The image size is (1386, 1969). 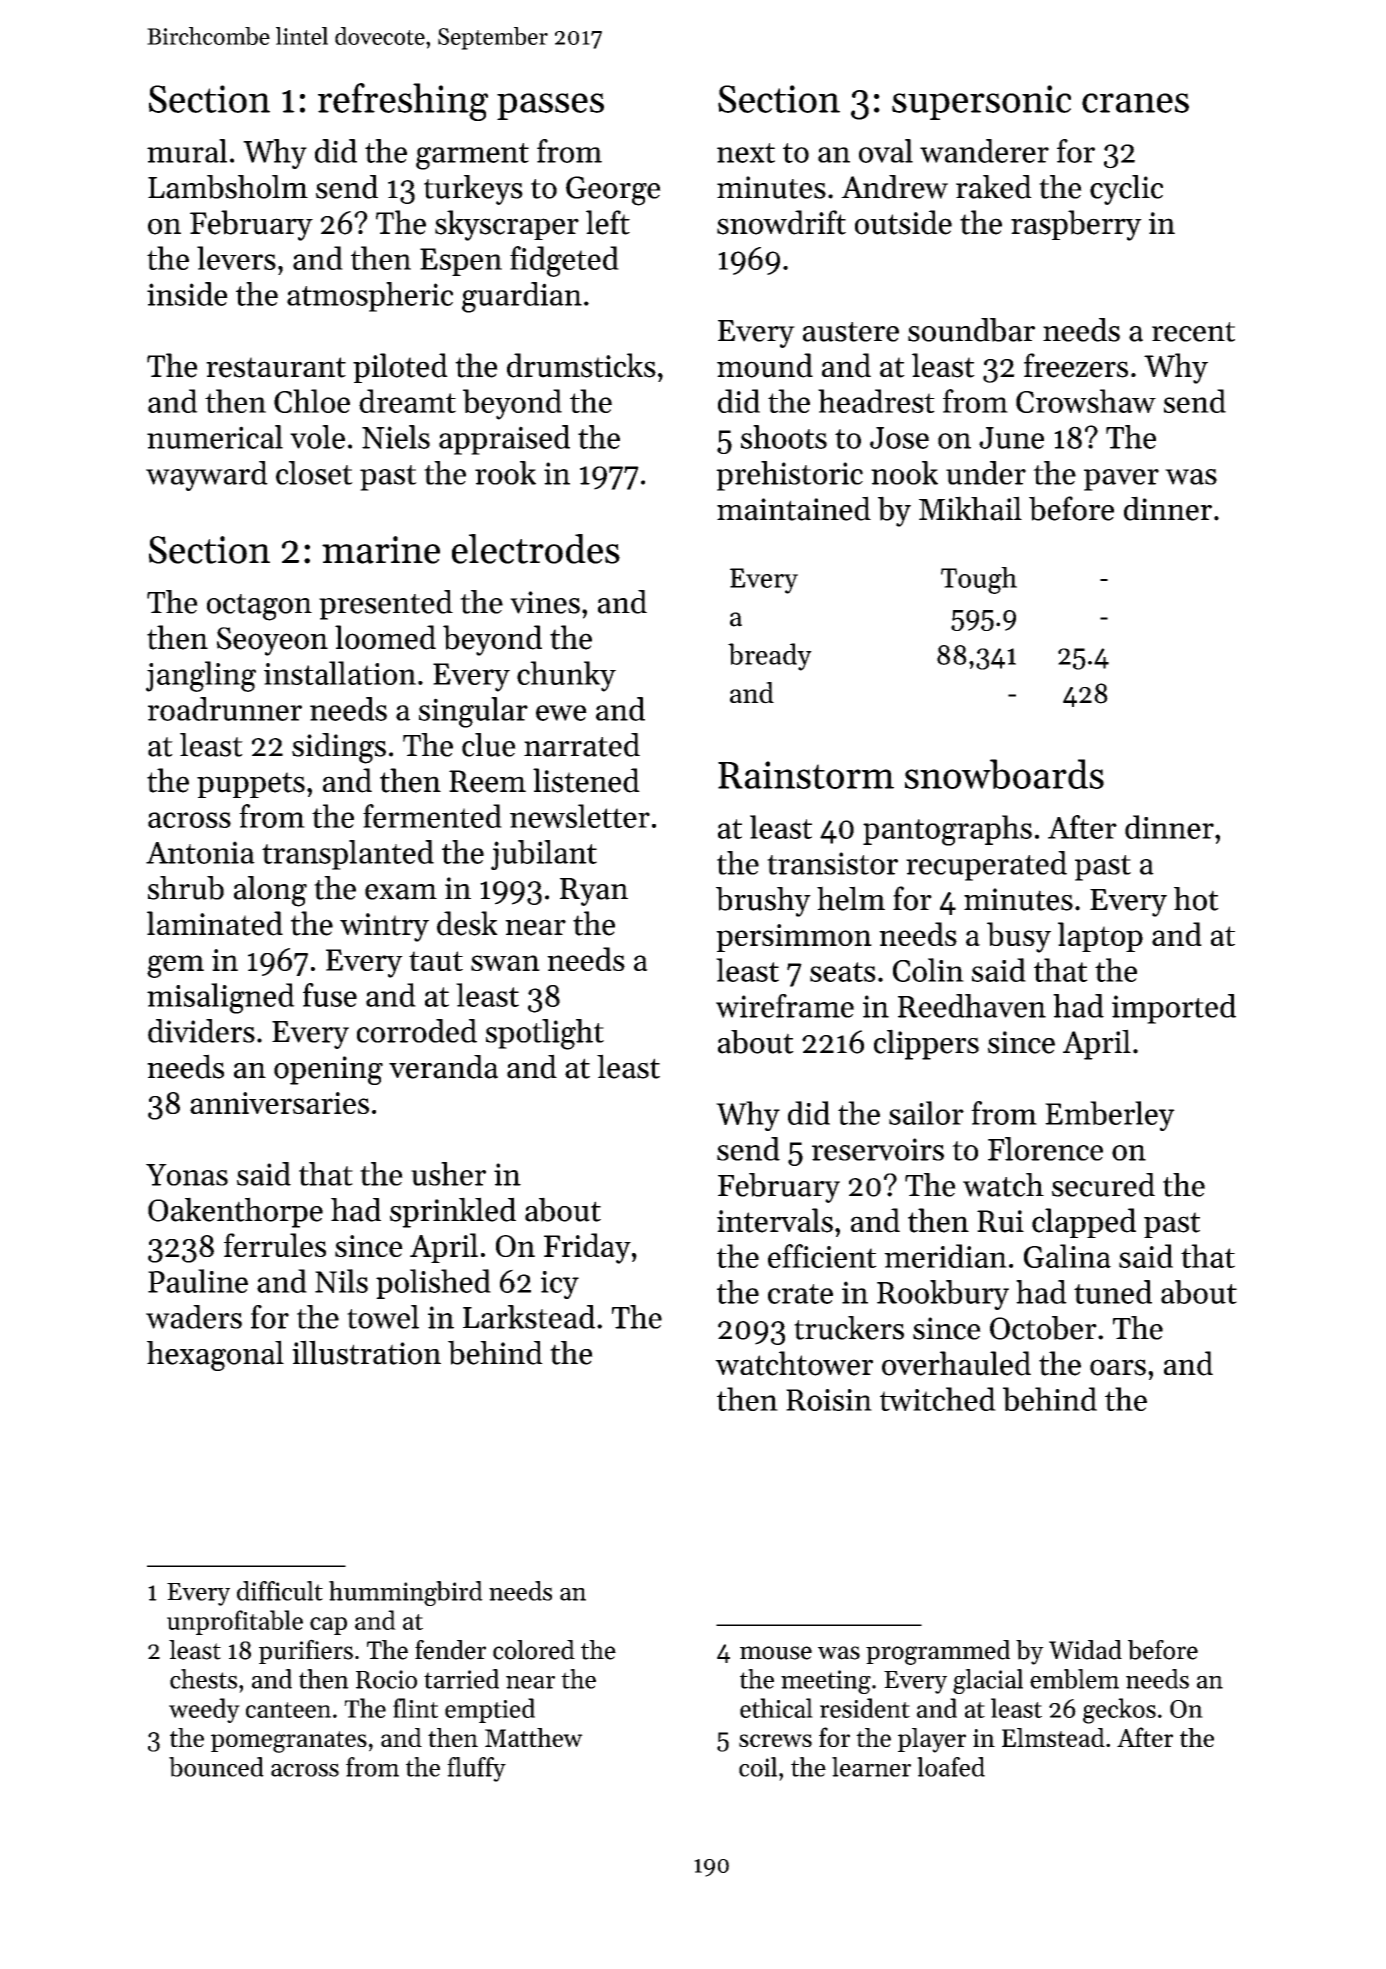 What do you see at coordinates (545, 1034) in the screenshot?
I see `spotlight` at bounding box center [545, 1034].
